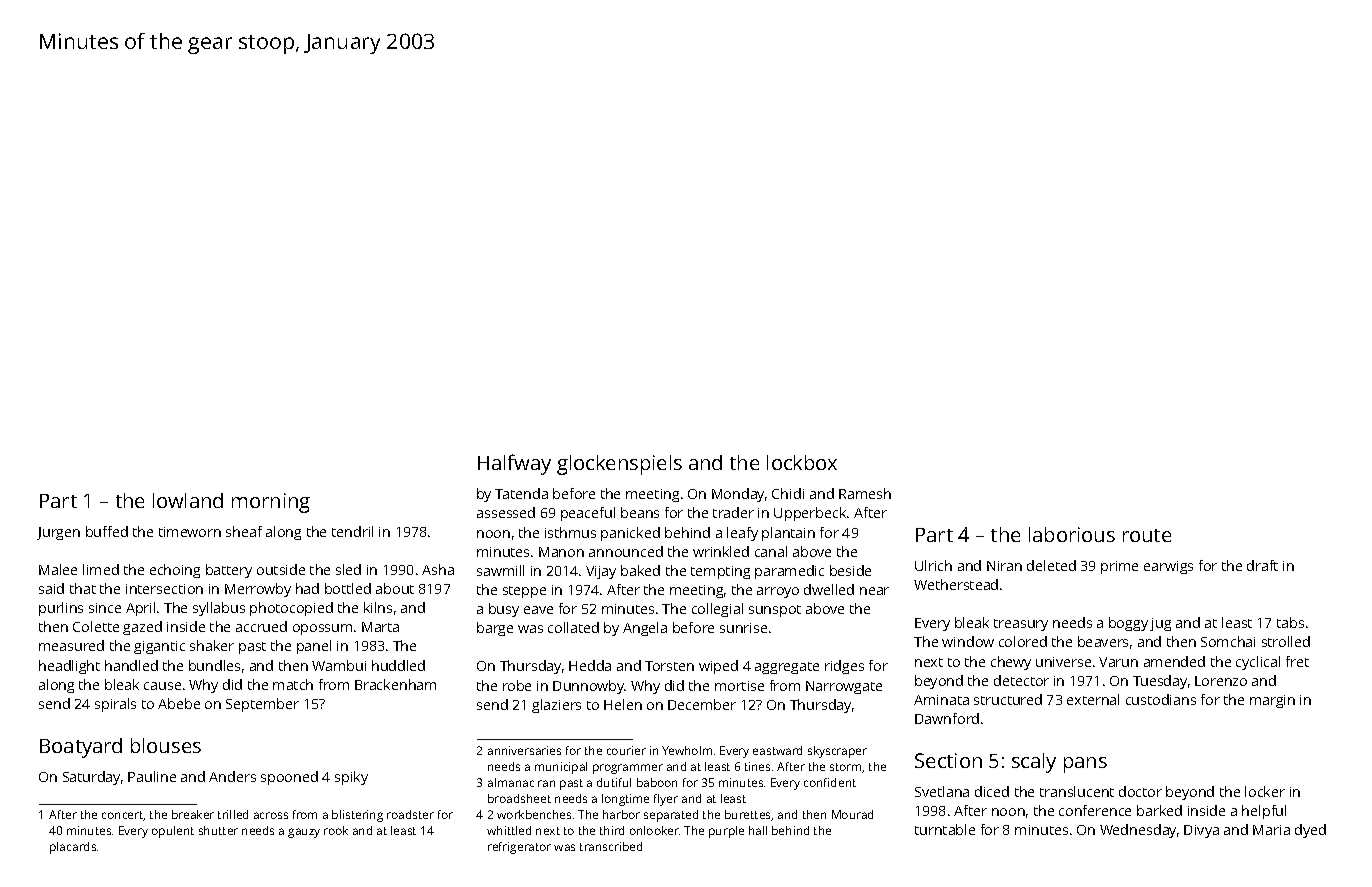 The height and width of the screenshot is (887, 1372). What do you see at coordinates (173, 832) in the screenshot?
I see `opulent` at bounding box center [173, 832].
